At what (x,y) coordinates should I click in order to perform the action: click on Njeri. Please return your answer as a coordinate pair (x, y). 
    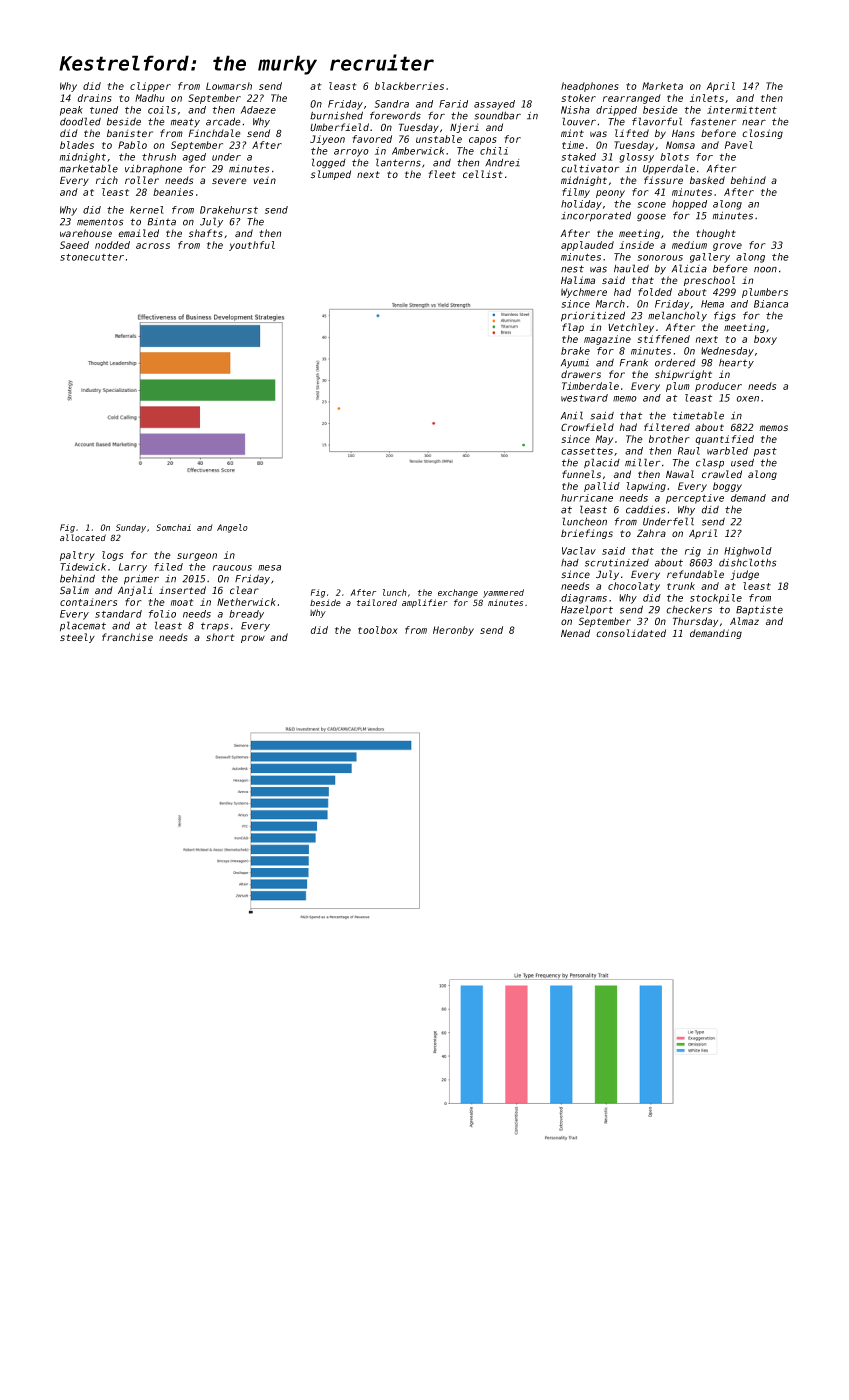
    Looking at the image, I should click on (464, 128).
